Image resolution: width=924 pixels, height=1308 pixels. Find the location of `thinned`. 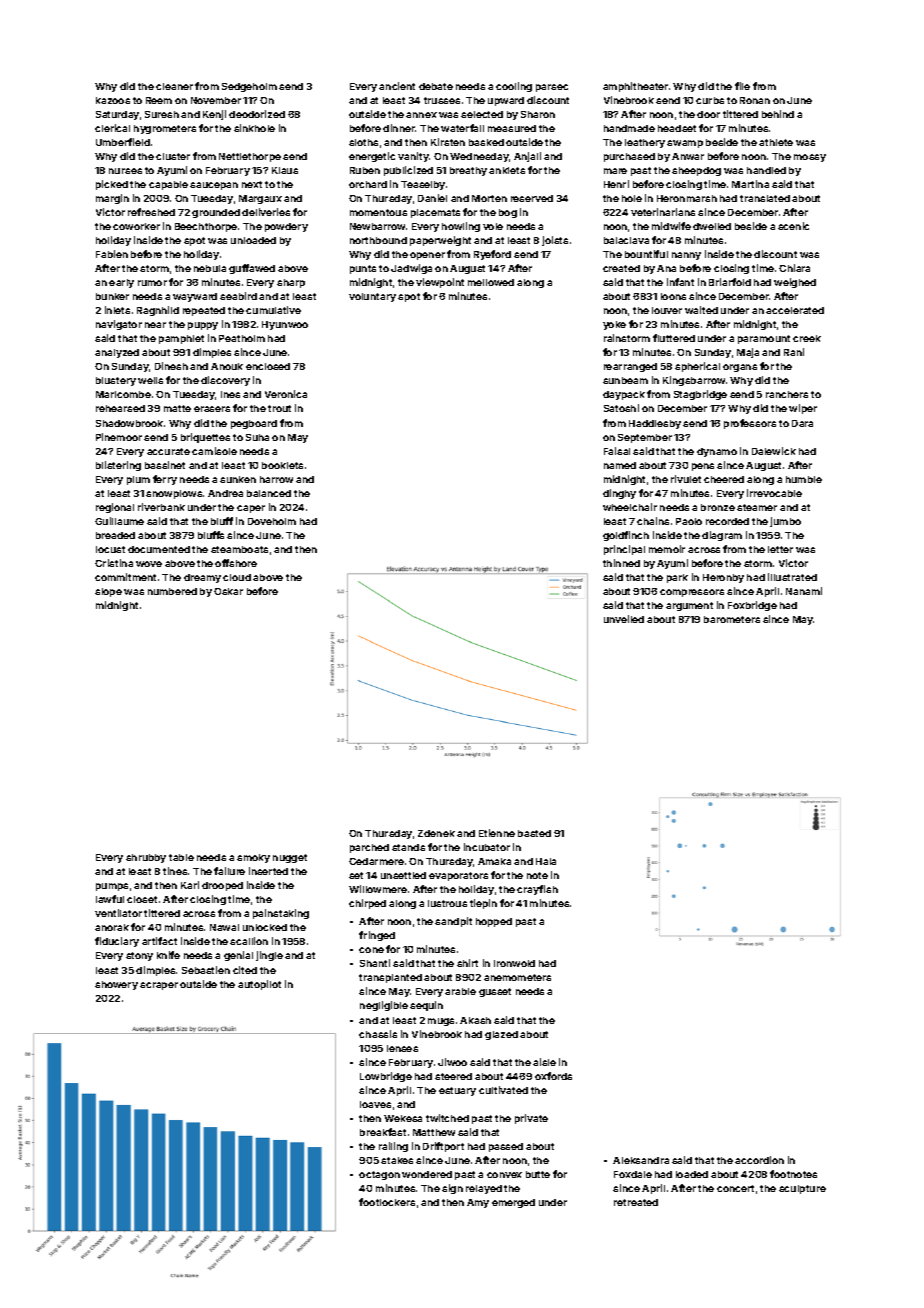

thinned is located at coordinates (621, 563).
